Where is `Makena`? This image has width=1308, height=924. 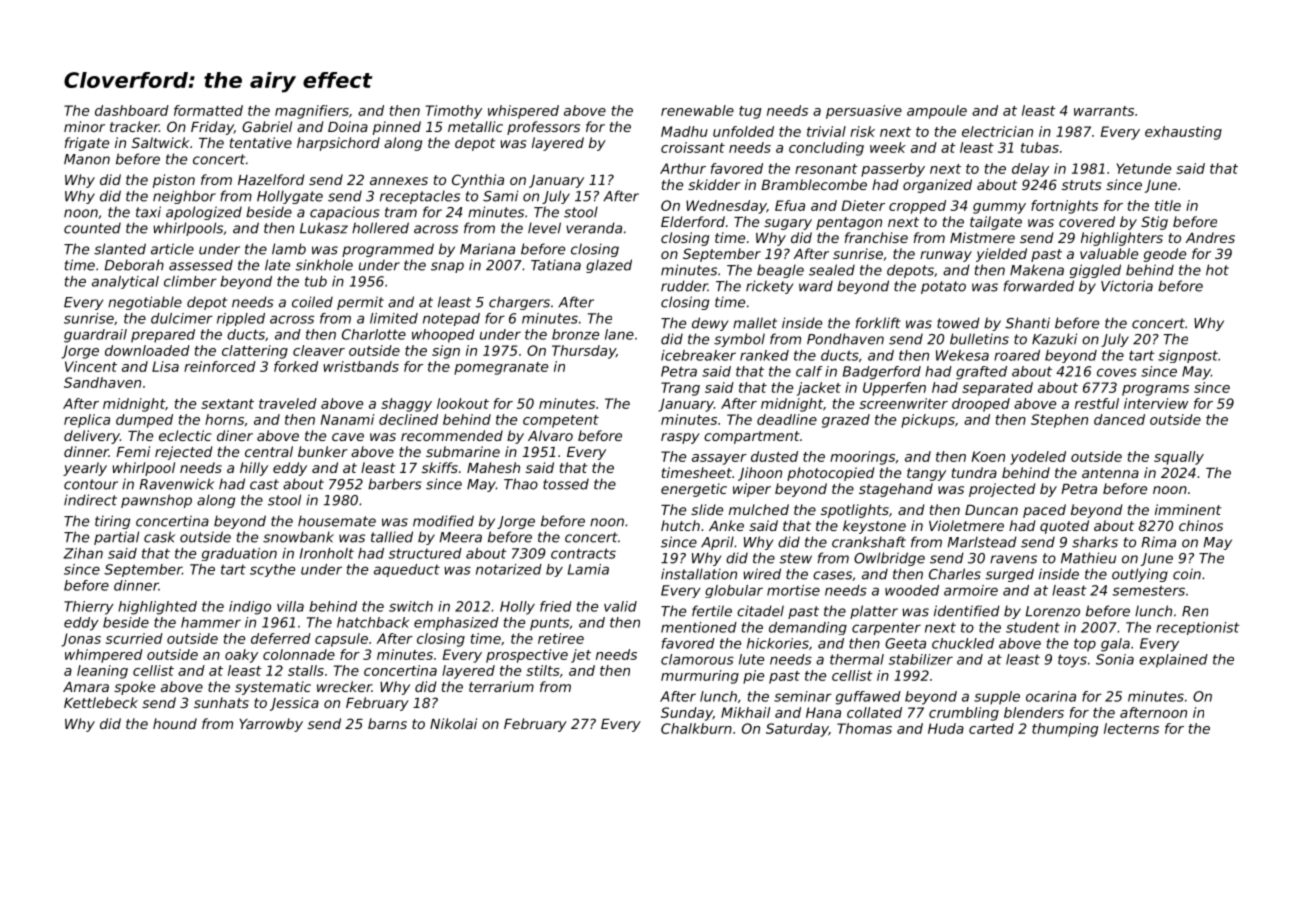 Makena is located at coordinates (1037, 270).
